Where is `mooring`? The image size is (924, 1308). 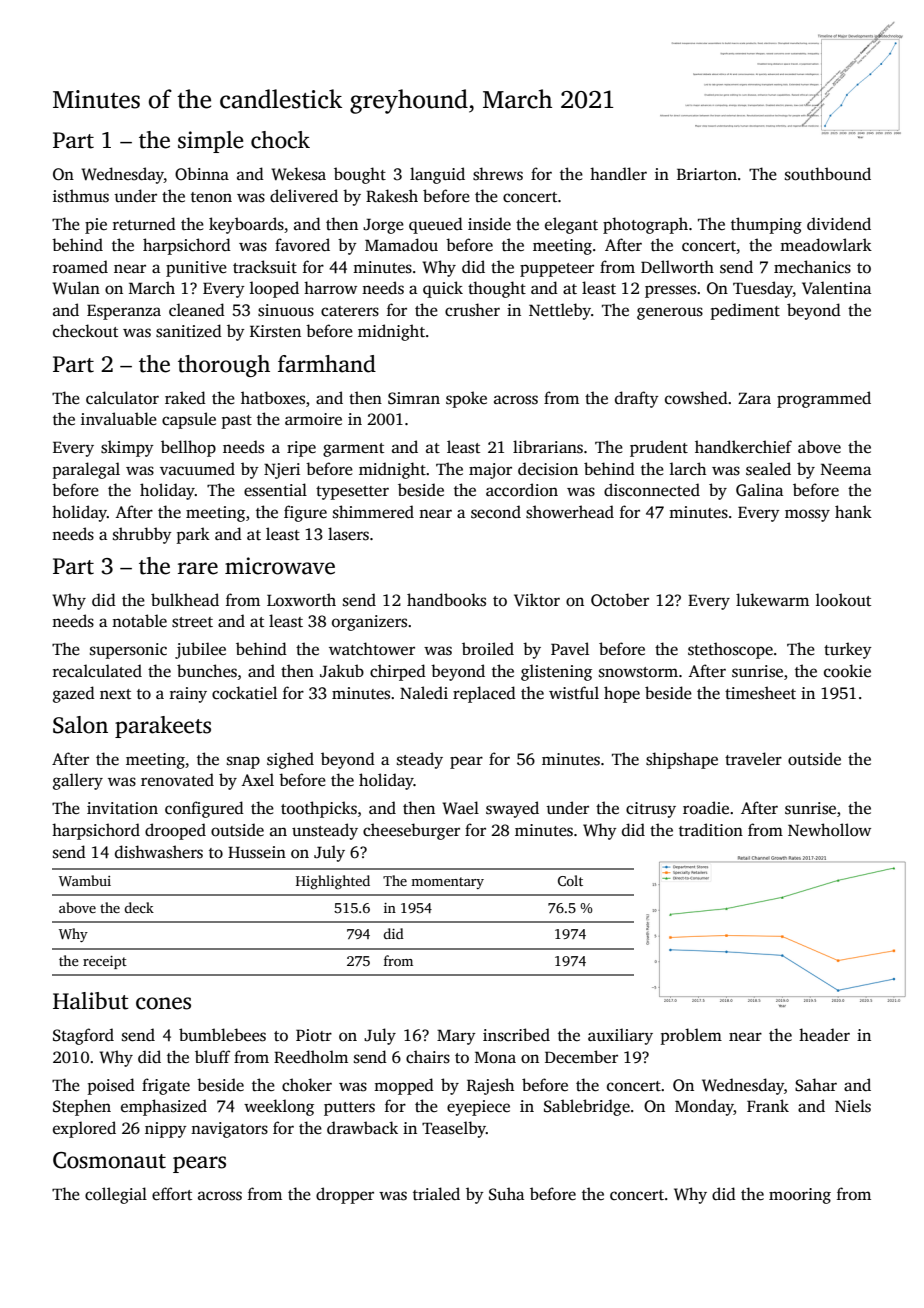 mooring is located at coordinates (800, 1196).
